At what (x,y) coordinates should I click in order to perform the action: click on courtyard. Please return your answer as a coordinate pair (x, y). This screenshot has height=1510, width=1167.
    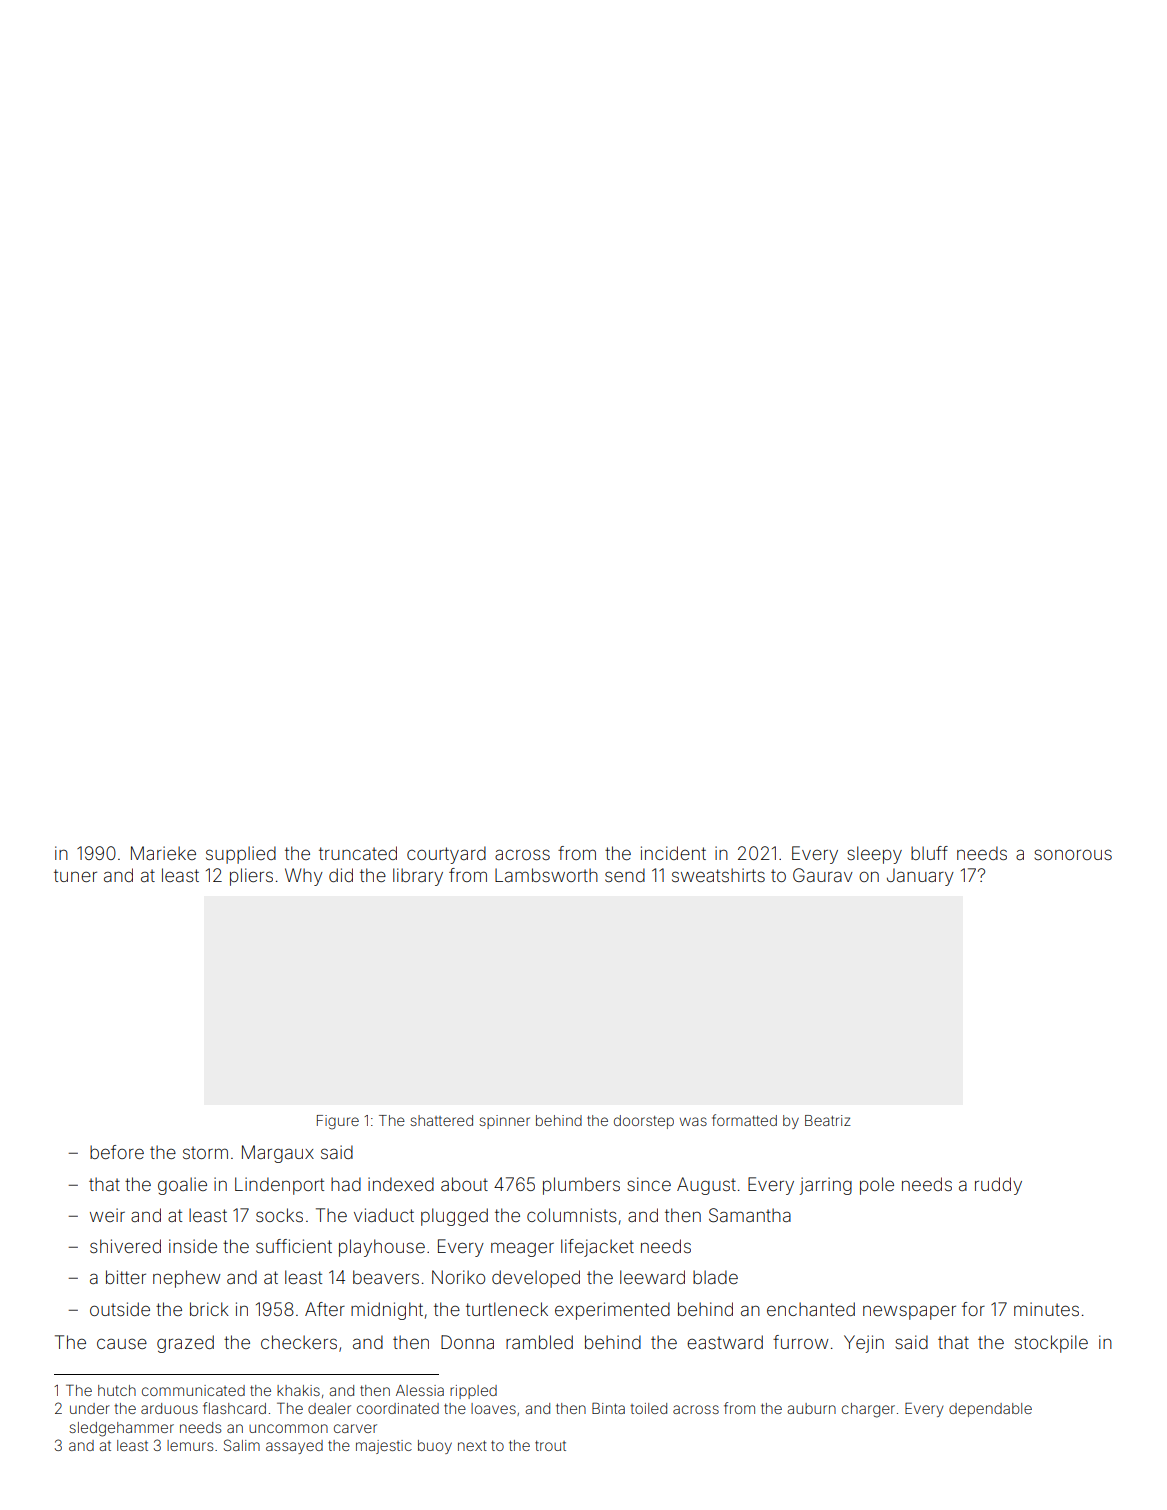
    Looking at the image, I should click on (446, 855).
